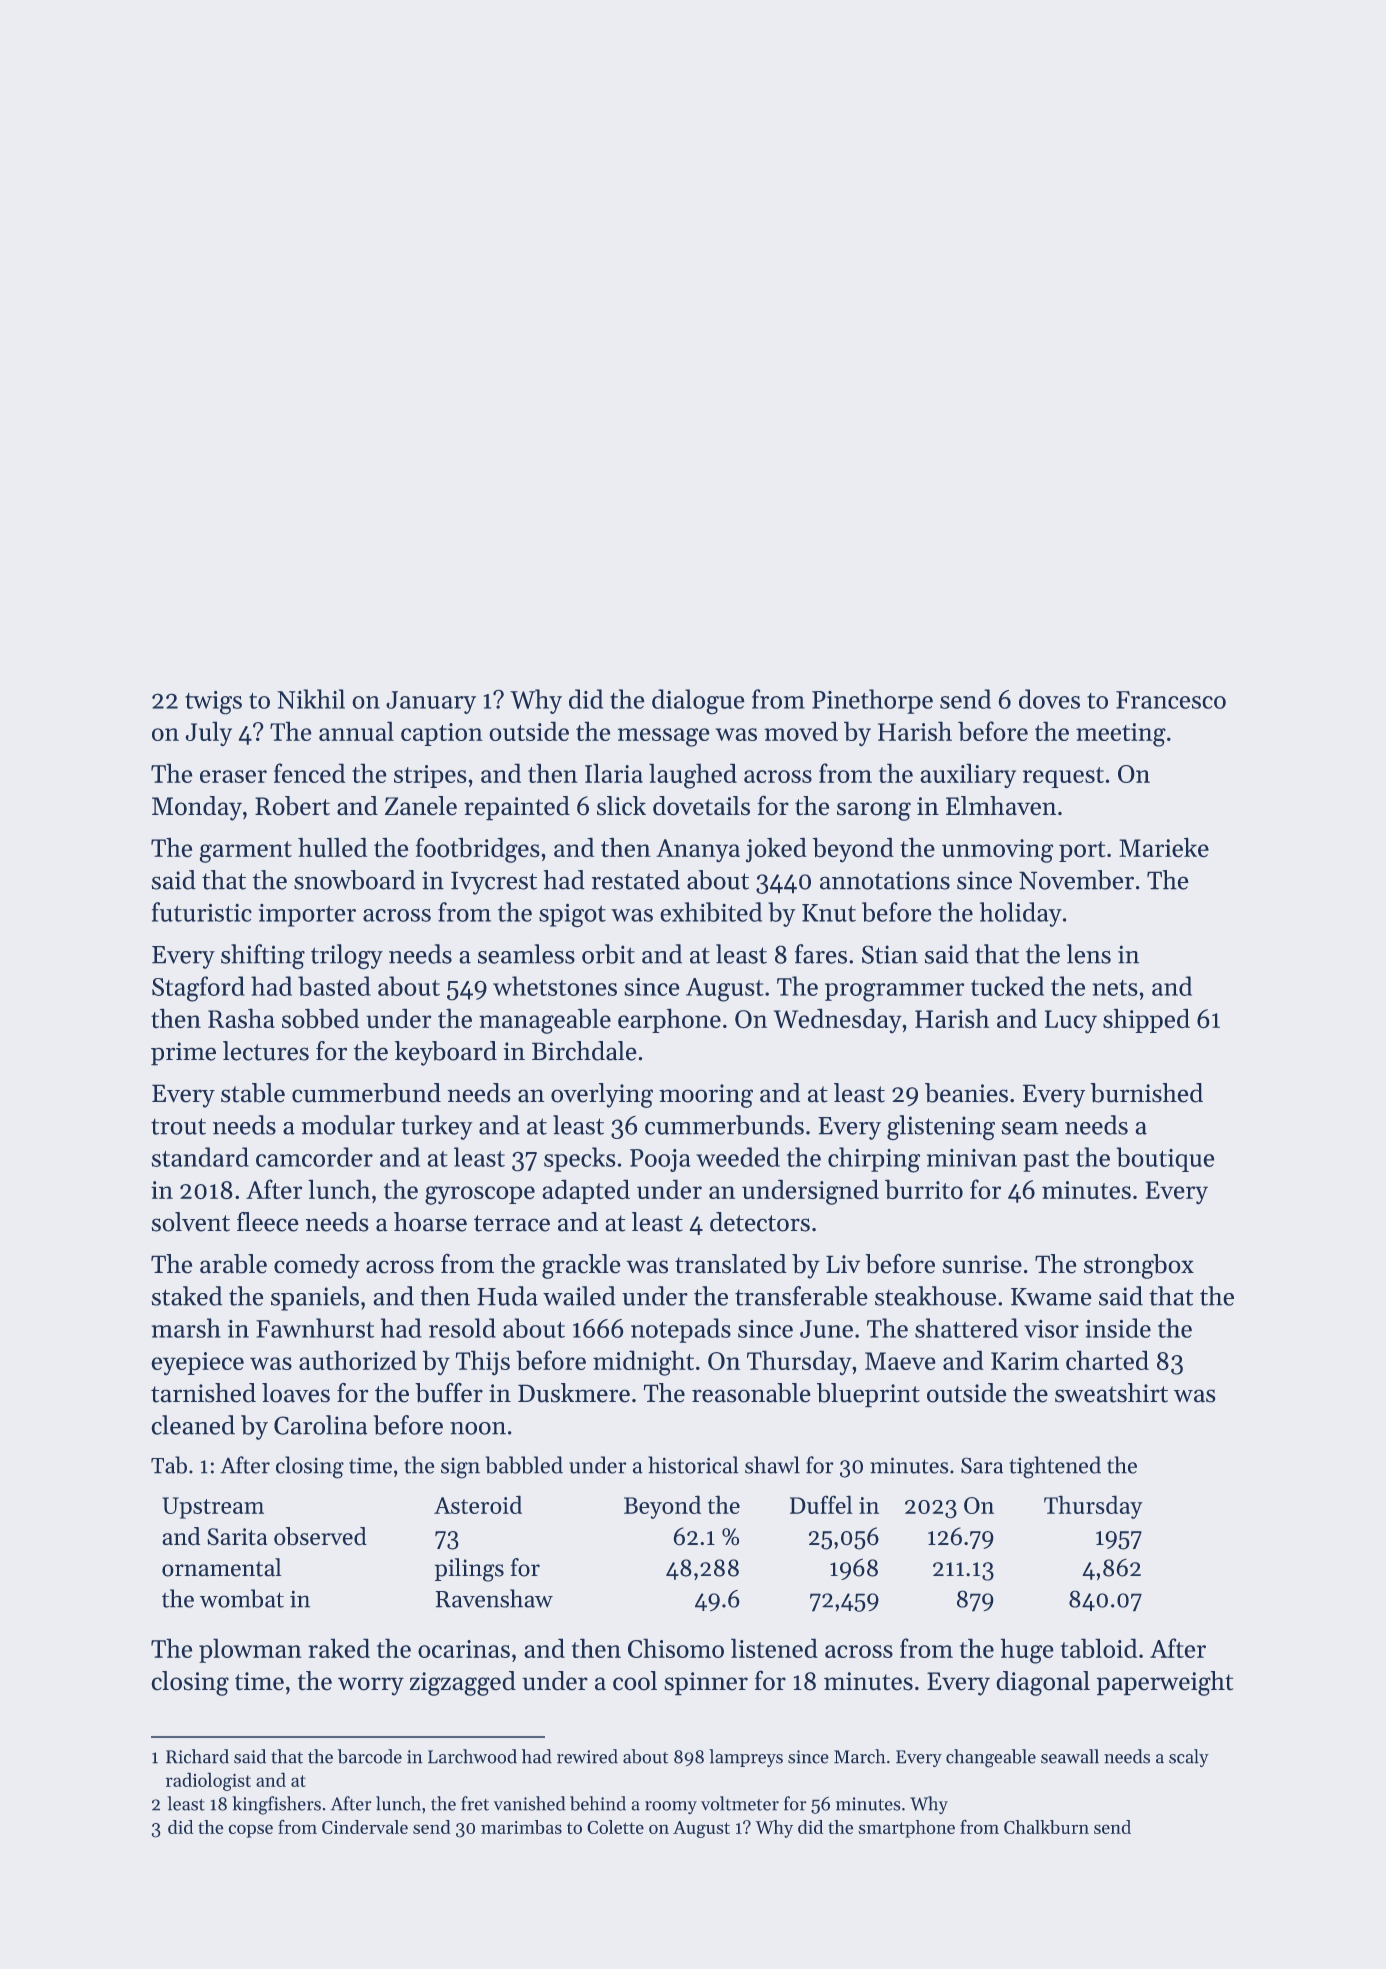 This screenshot has width=1386, height=1969. Describe the element at coordinates (972, 1158) in the screenshot. I see `minivan` at that location.
